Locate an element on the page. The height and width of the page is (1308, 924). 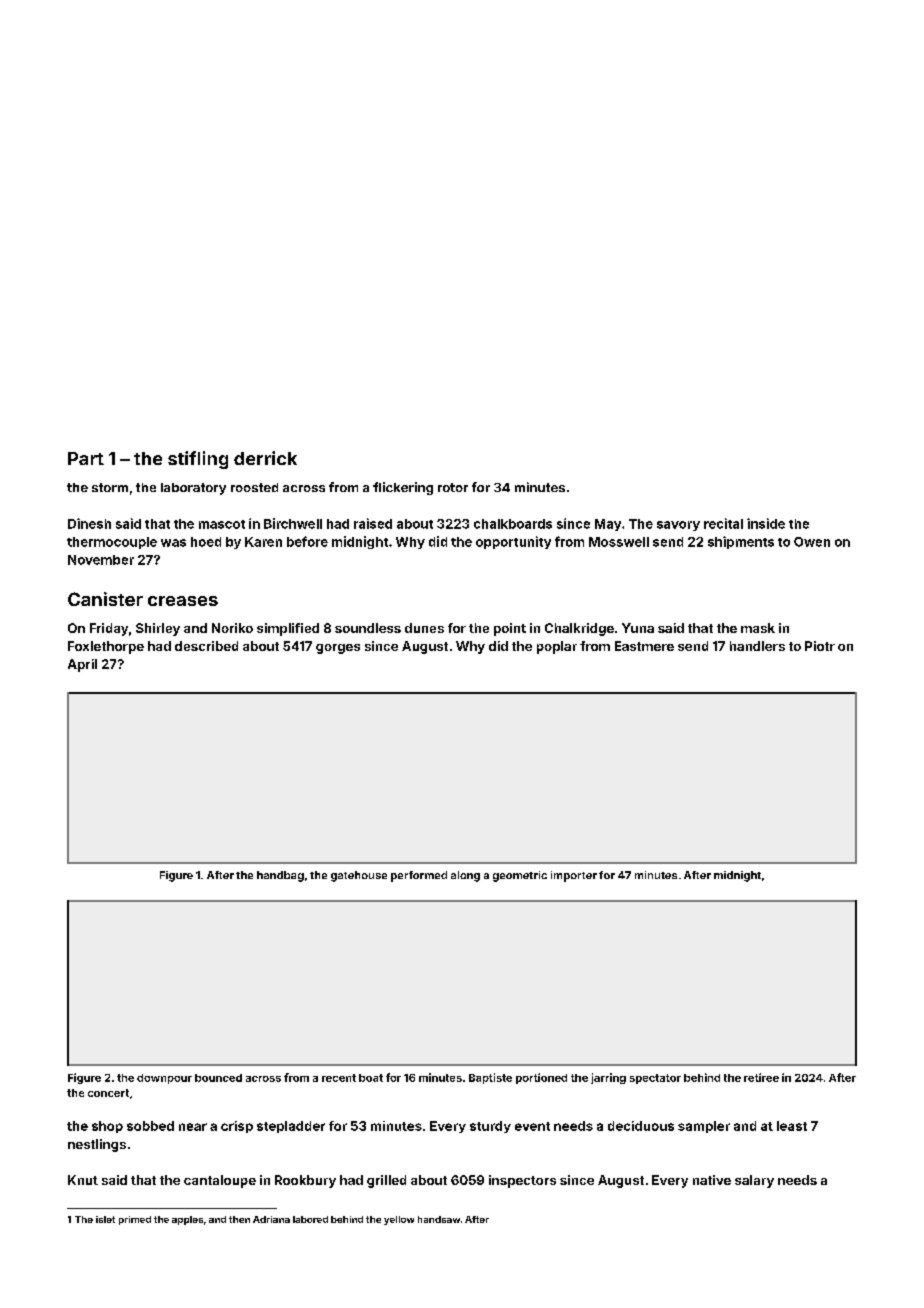
Piotr is located at coordinates (820, 646).
